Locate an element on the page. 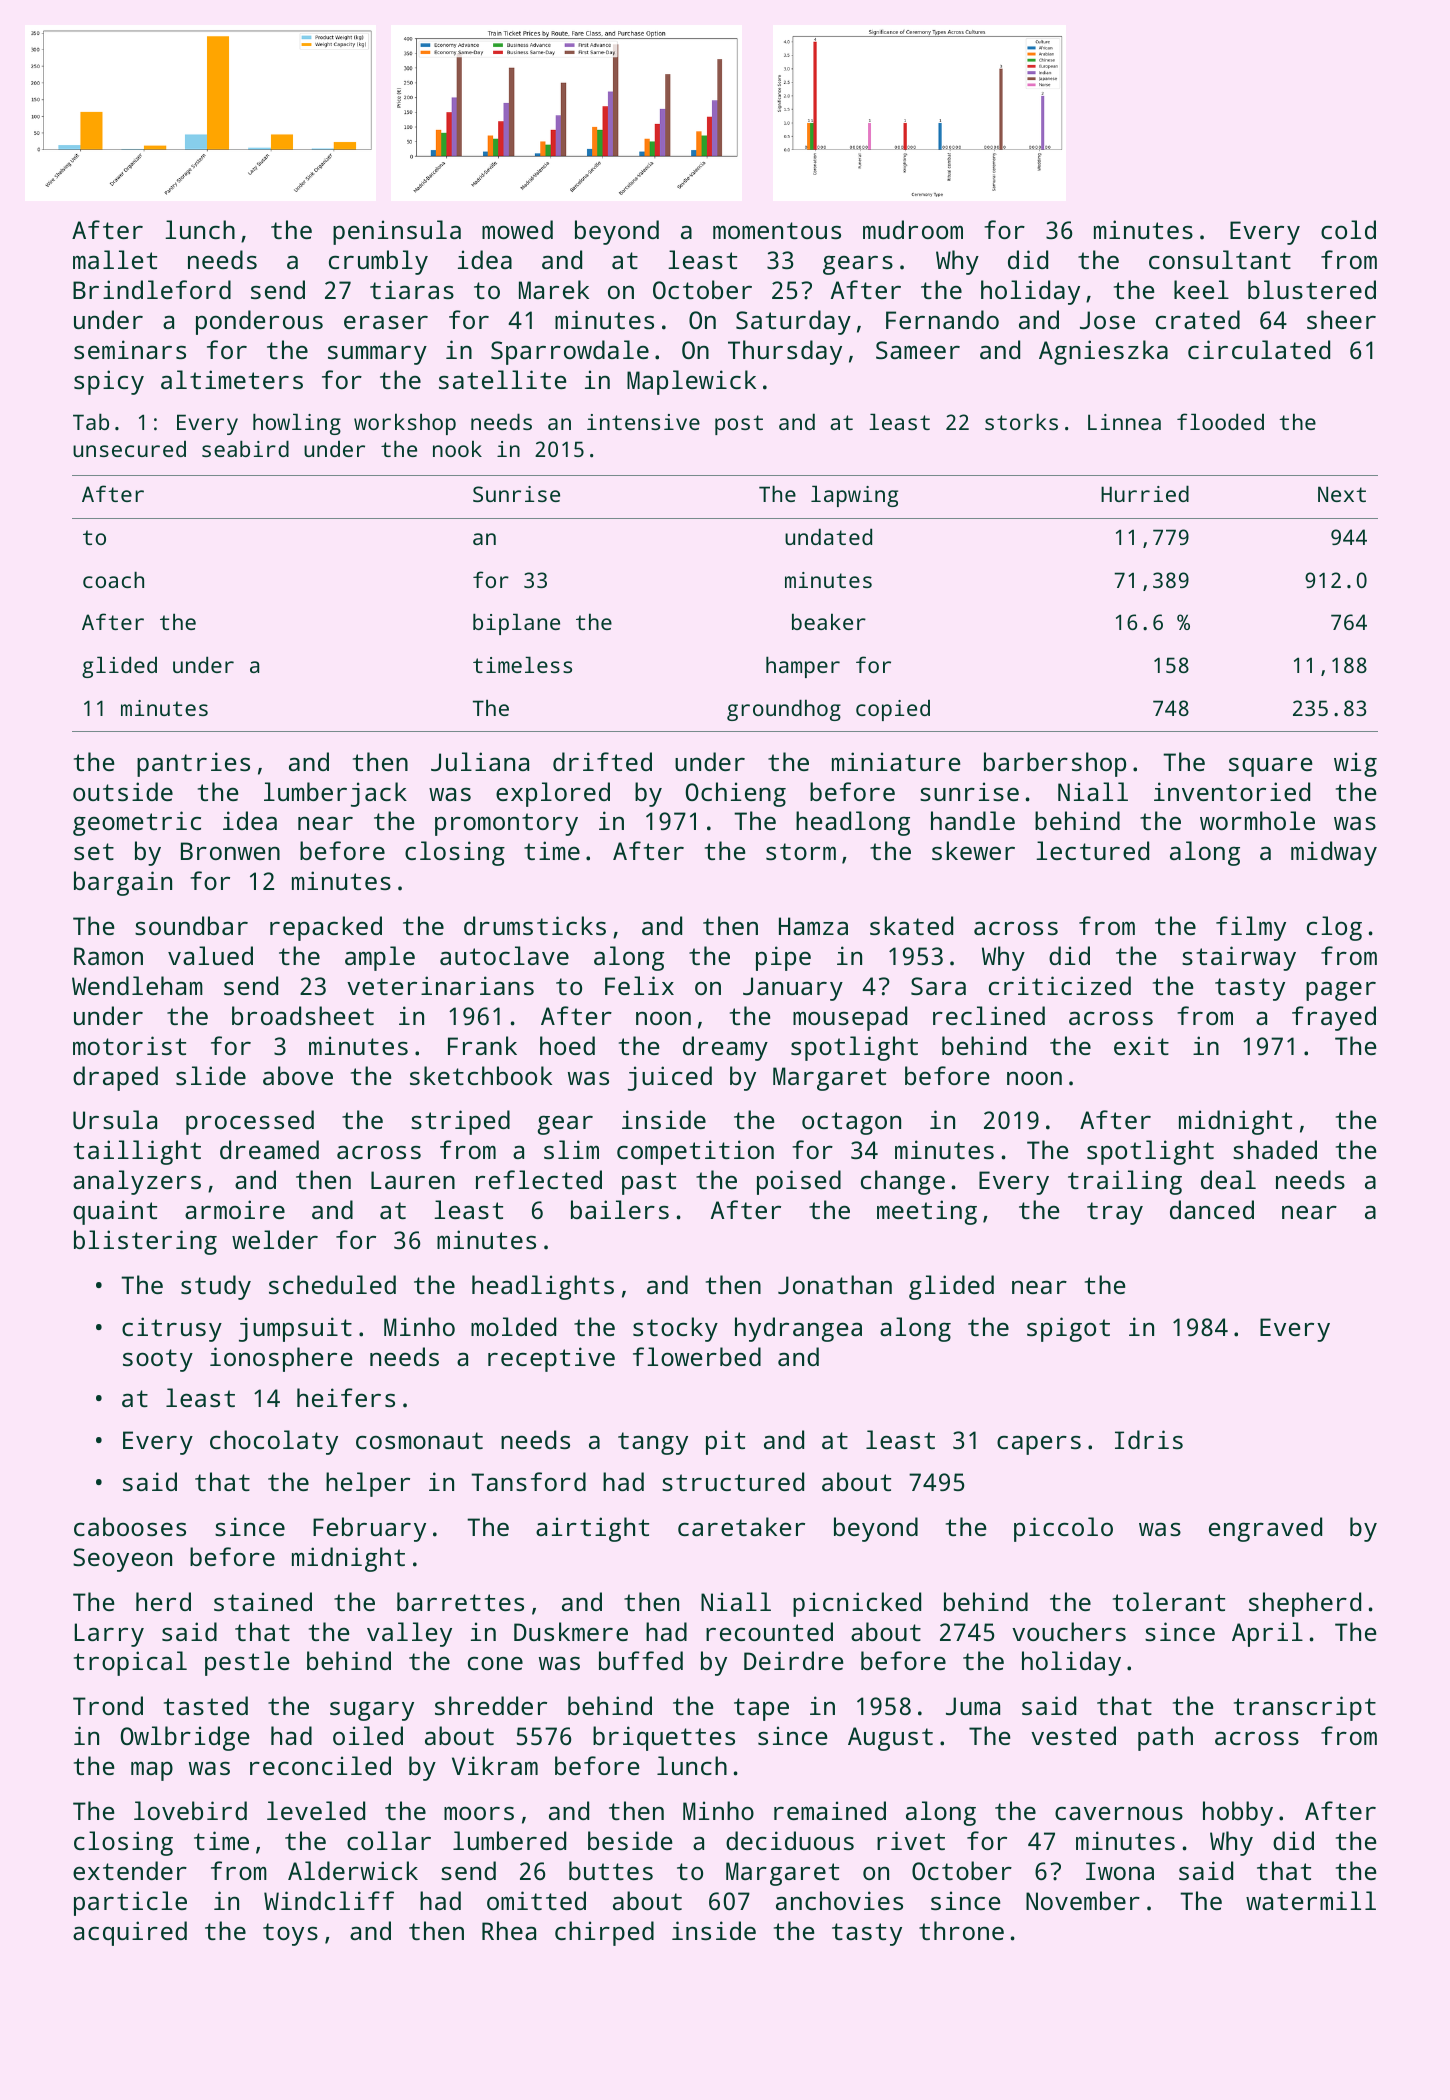 The image size is (1450, 2100). mudroom is located at coordinates (913, 229).
